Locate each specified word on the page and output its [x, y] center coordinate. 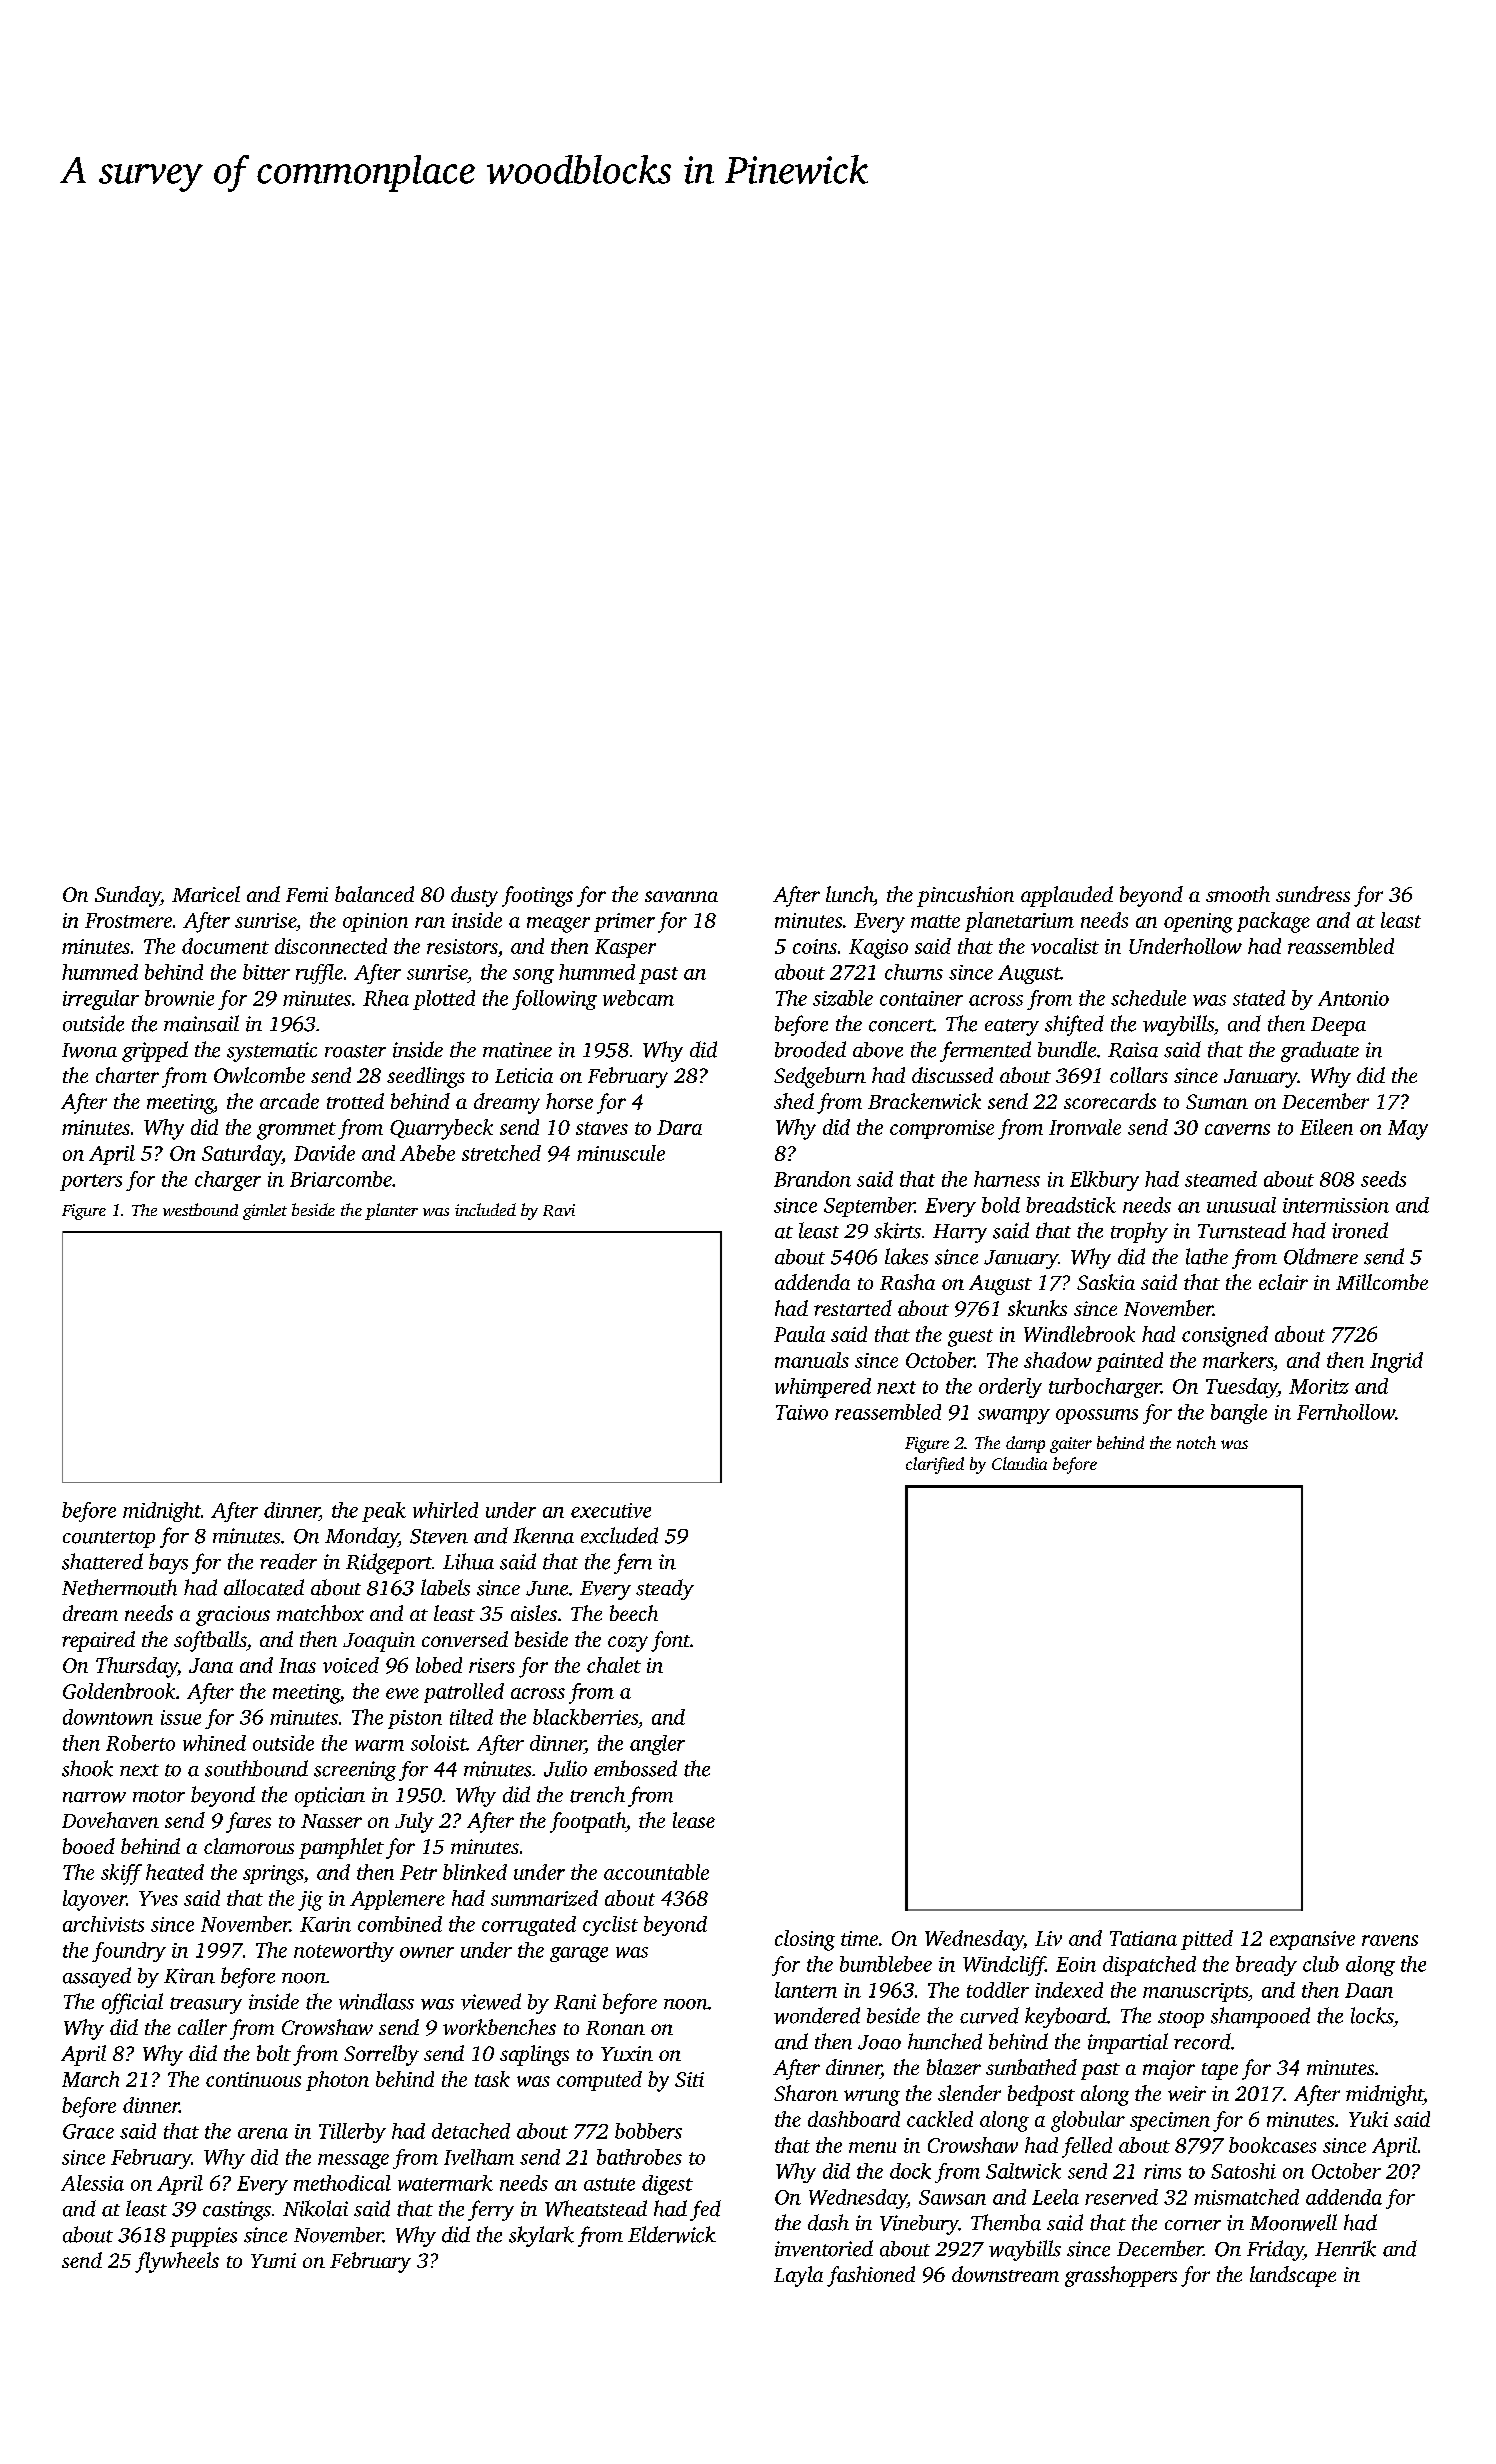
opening [1198, 923]
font [670, 1641]
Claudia [1019, 1463]
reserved [1121, 2197]
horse [569, 1101]
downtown [108, 1717]
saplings [534, 2055]
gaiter [1071, 1445]
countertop [109, 1539]
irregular [101, 1000]
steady [665, 1589]
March [90, 2079]
